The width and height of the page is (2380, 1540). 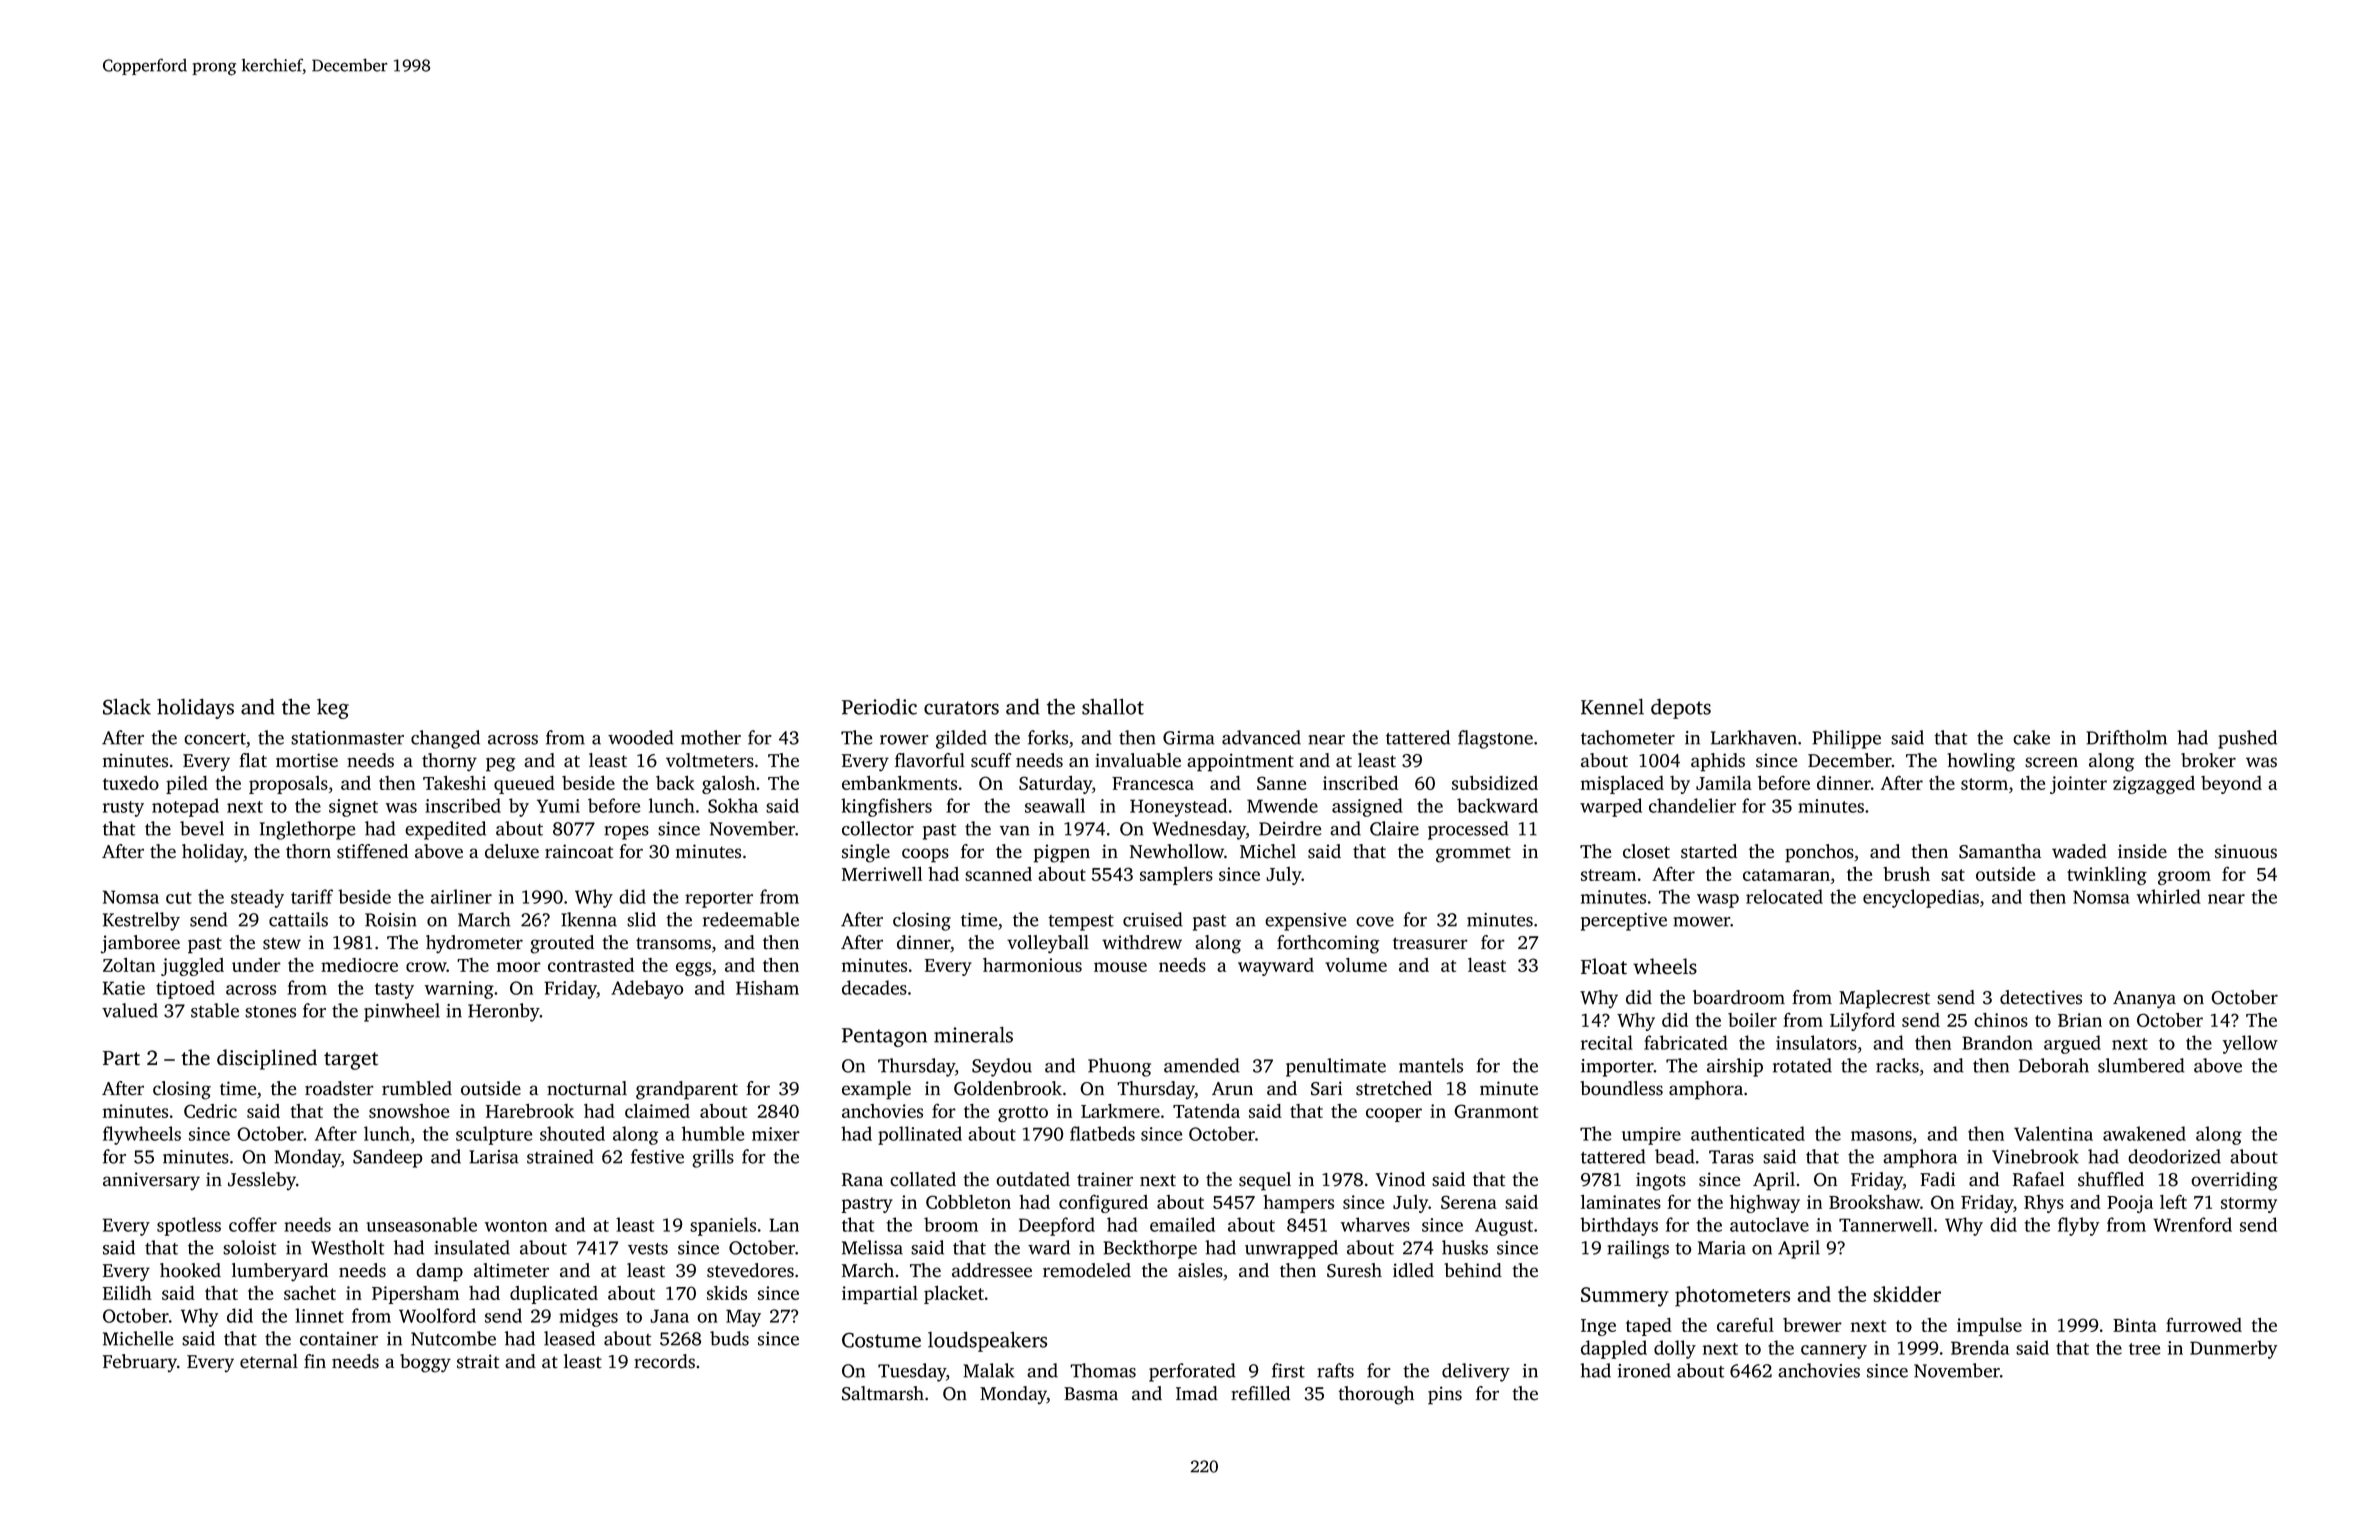 What do you see at coordinates (151, 1181) in the page?
I see `anniversary` at bounding box center [151, 1181].
